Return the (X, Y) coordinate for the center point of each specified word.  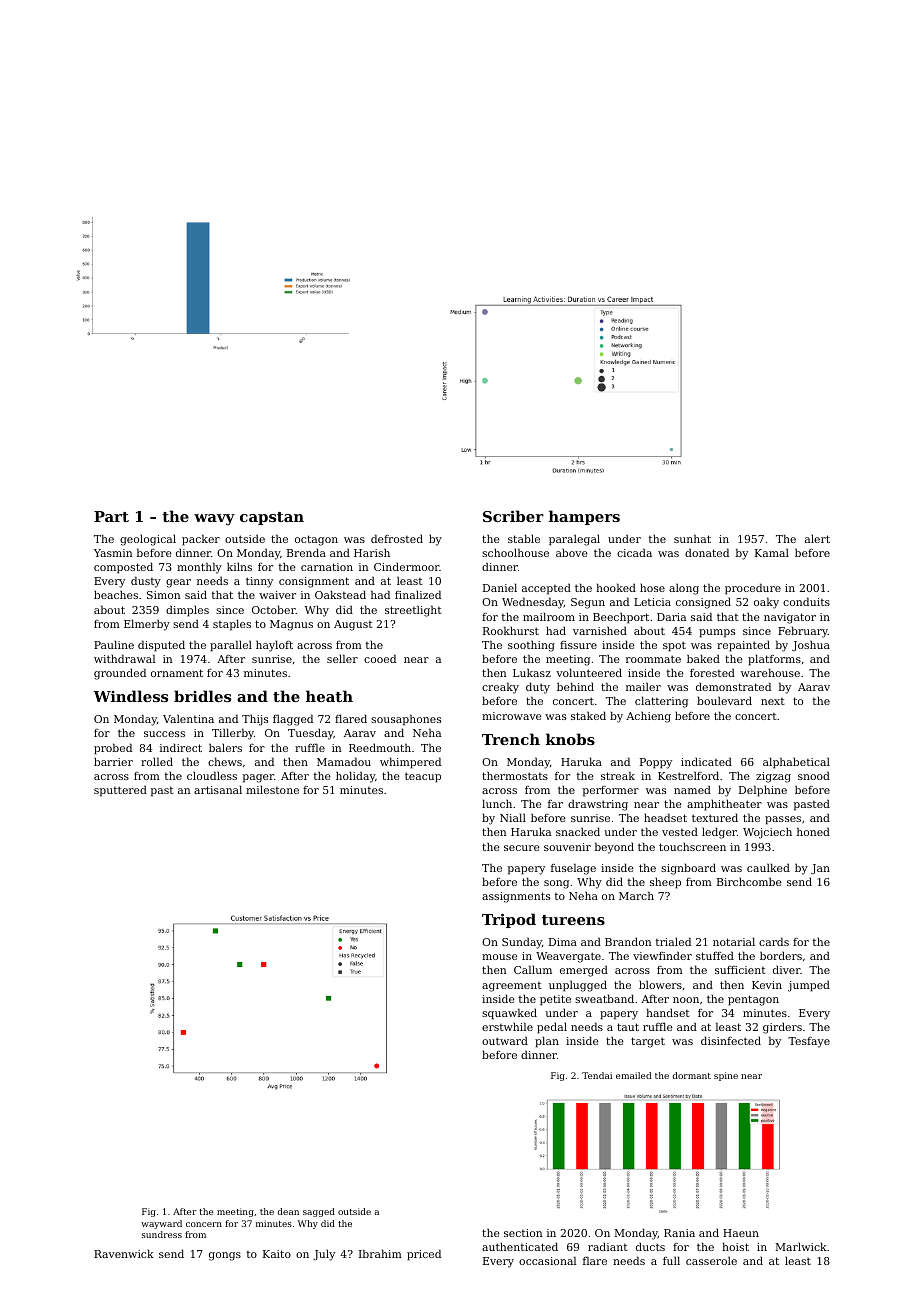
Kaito (277, 1254)
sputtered (120, 791)
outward (505, 1040)
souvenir (567, 847)
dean (288, 1211)
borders (781, 955)
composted (123, 568)
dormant (691, 1075)
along (684, 589)
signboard (688, 869)
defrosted (397, 538)
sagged (319, 1212)
